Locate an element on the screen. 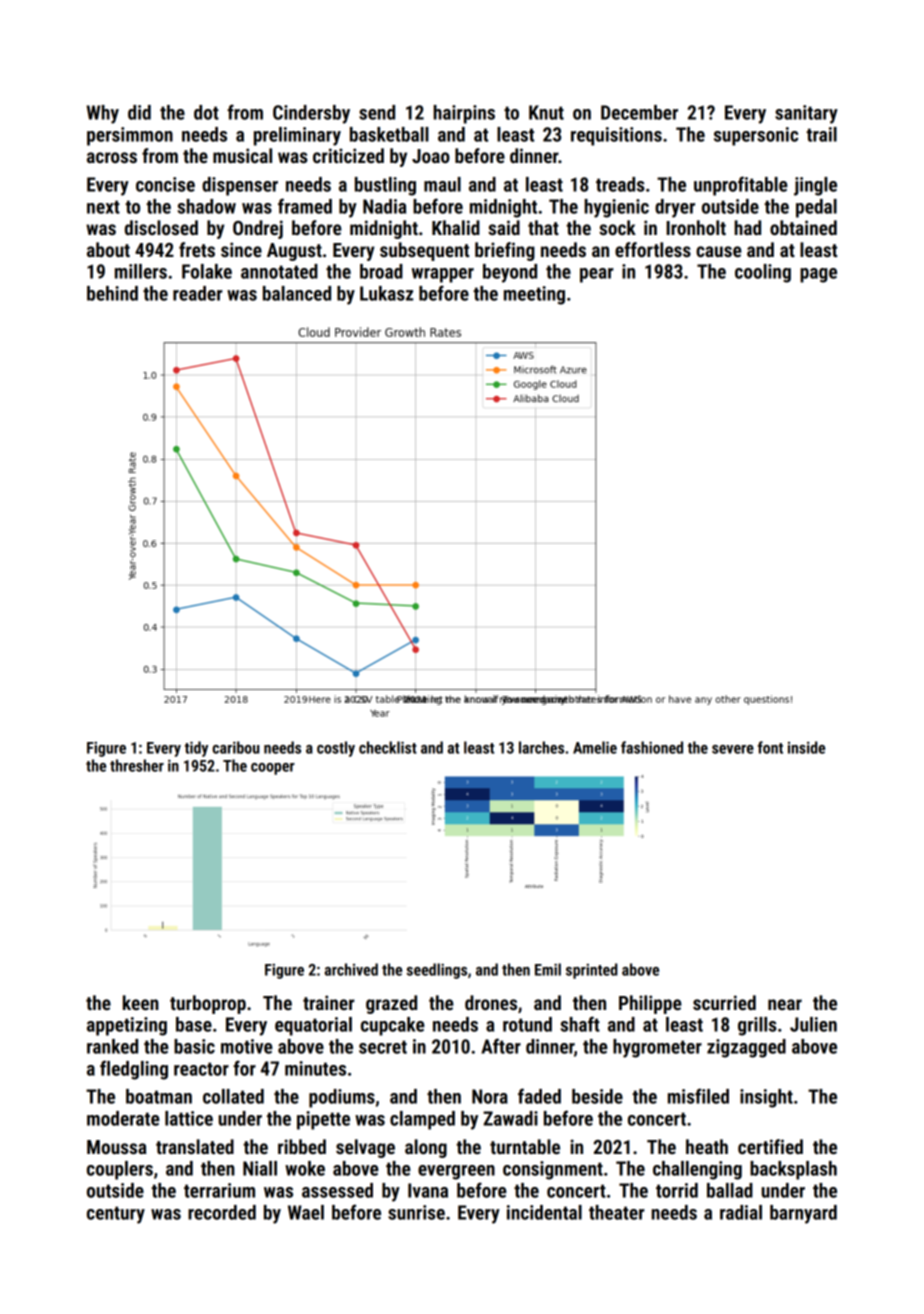 The image size is (924, 1314). keen is located at coordinates (141, 1002).
